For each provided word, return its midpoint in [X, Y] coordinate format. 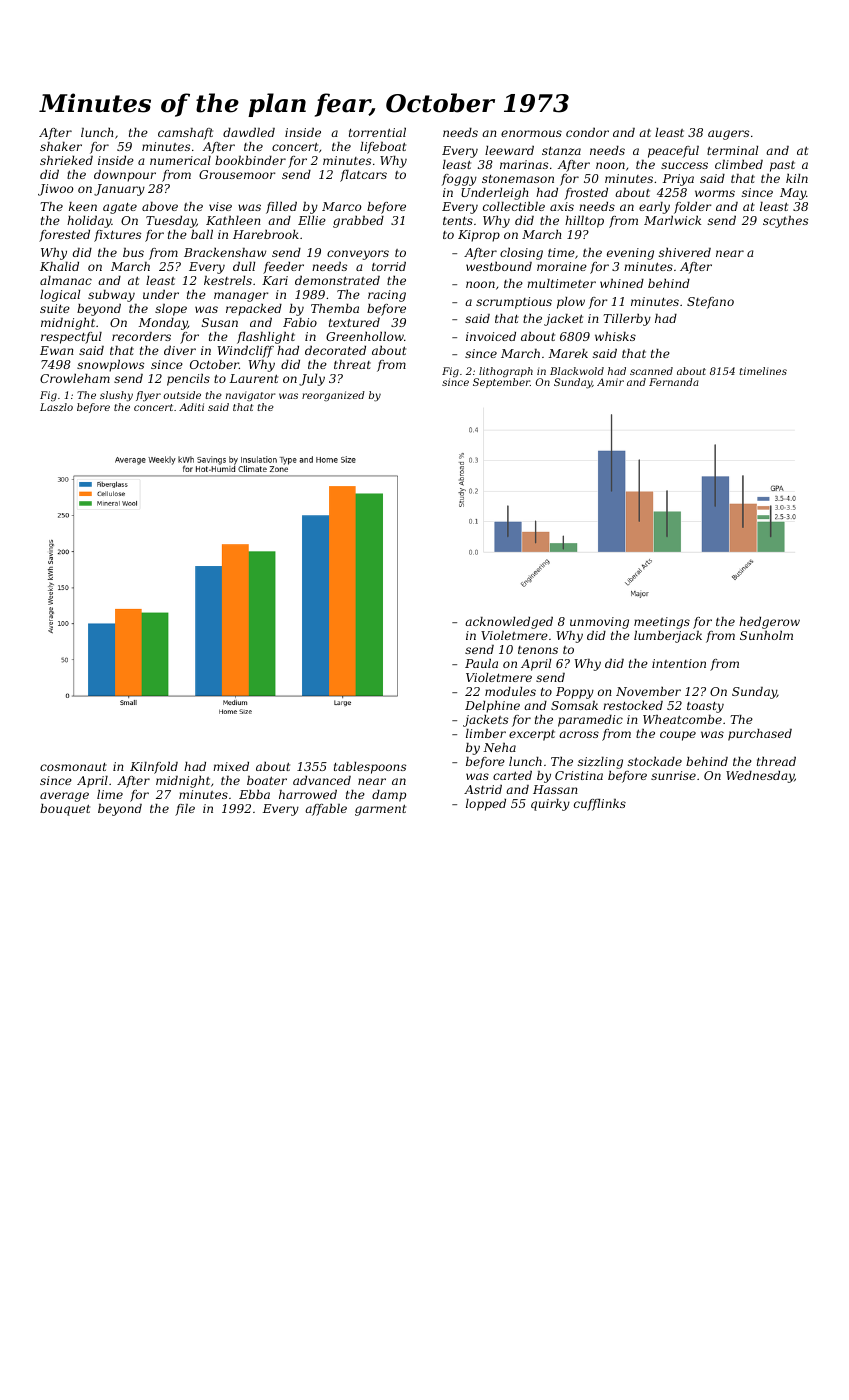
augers [728, 135]
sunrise [673, 775]
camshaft [185, 134]
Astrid [483, 789]
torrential [377, 132]
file [185, 810]
